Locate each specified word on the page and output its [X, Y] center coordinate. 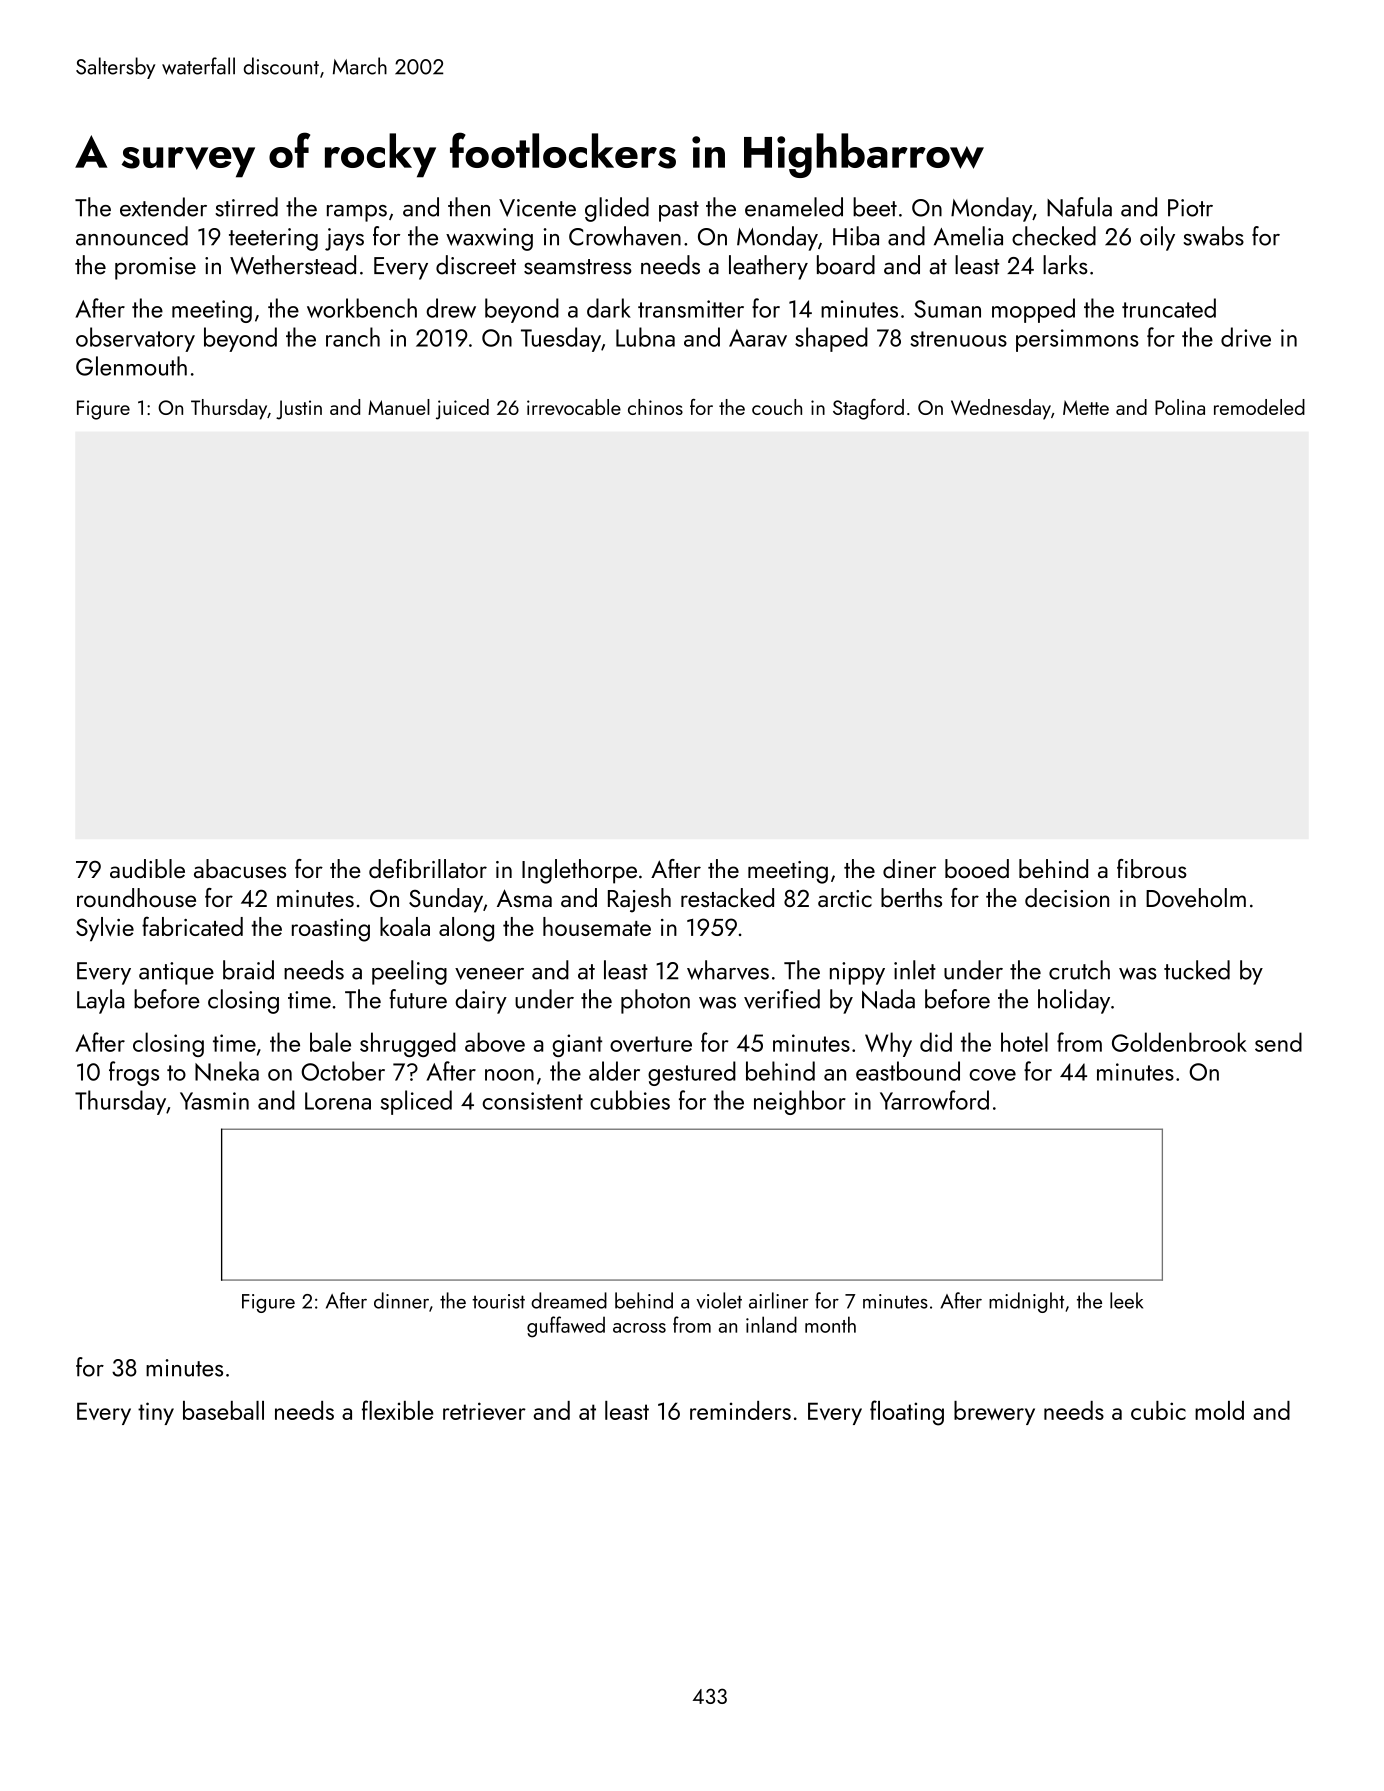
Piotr [1190, 208]
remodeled [1259, 407]
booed [977, 868]
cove [992, 1075]
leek [1126, 1300]
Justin [299, 410]
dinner [401, 1300]
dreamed [569, 1300]
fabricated [192, 926]
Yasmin [214, 1101]
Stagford [868, 409]
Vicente [537, 208]
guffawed [566, 1327]
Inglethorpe [579, 871]
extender [163, 207]
